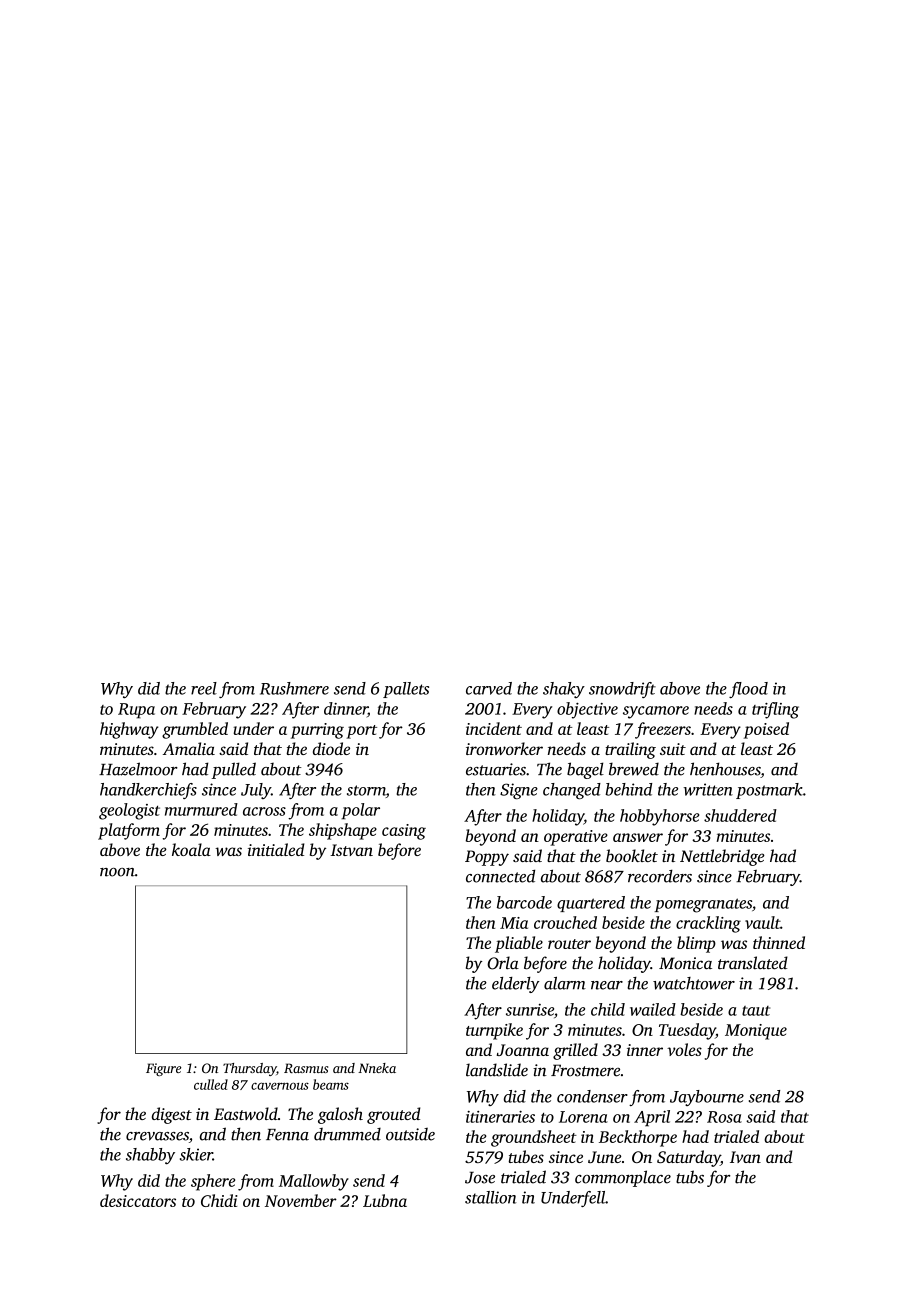 The width and height of the screenshot is (908, 1316). I want to click on desiccators, so click(138, 1200).
